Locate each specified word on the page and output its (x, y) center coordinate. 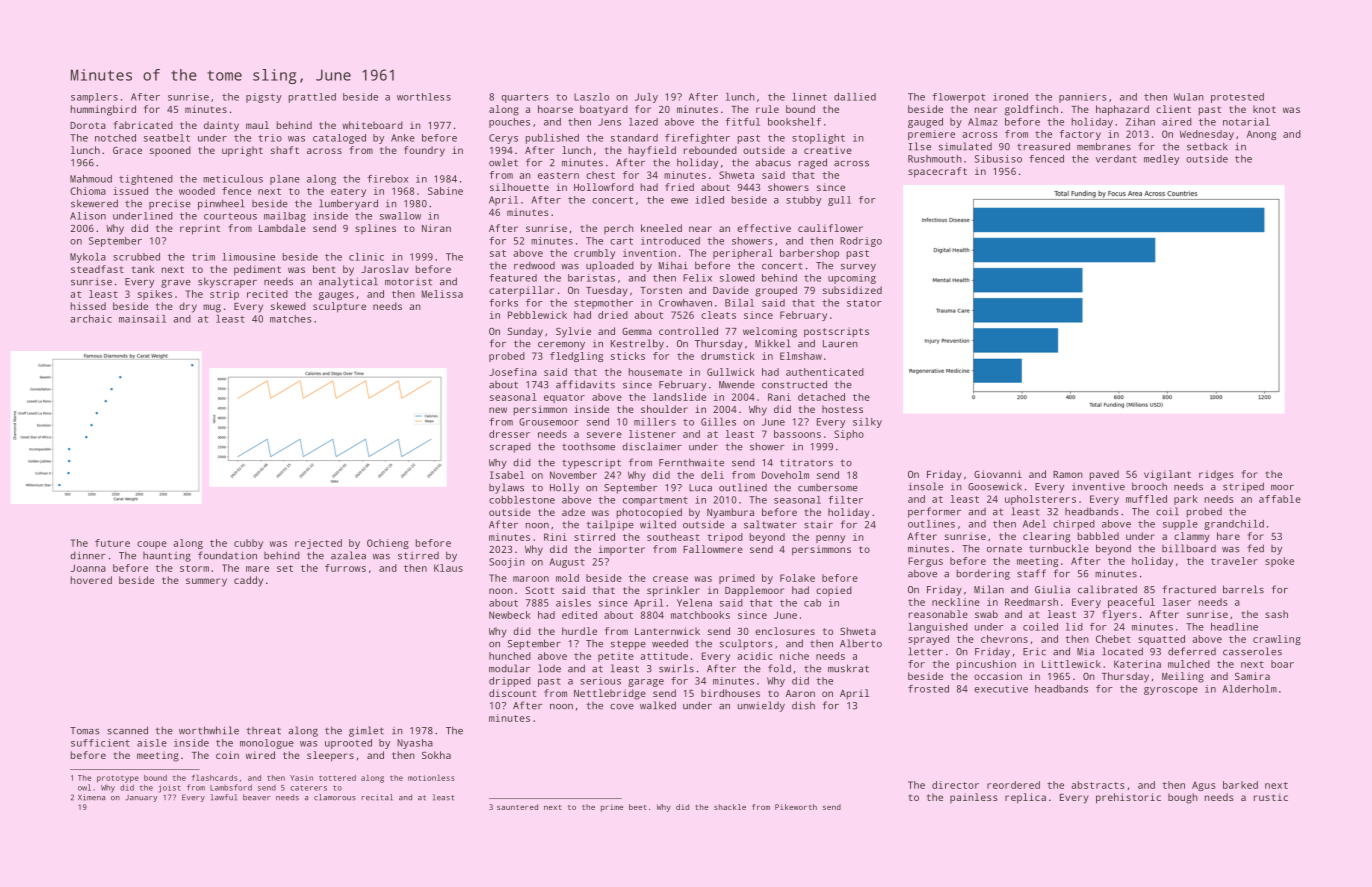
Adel (1034, 524)
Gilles (718, 422)
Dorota (88, 125)
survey (858, 268)
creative (828, 150)
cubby (248, 544)
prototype (118, 779)
